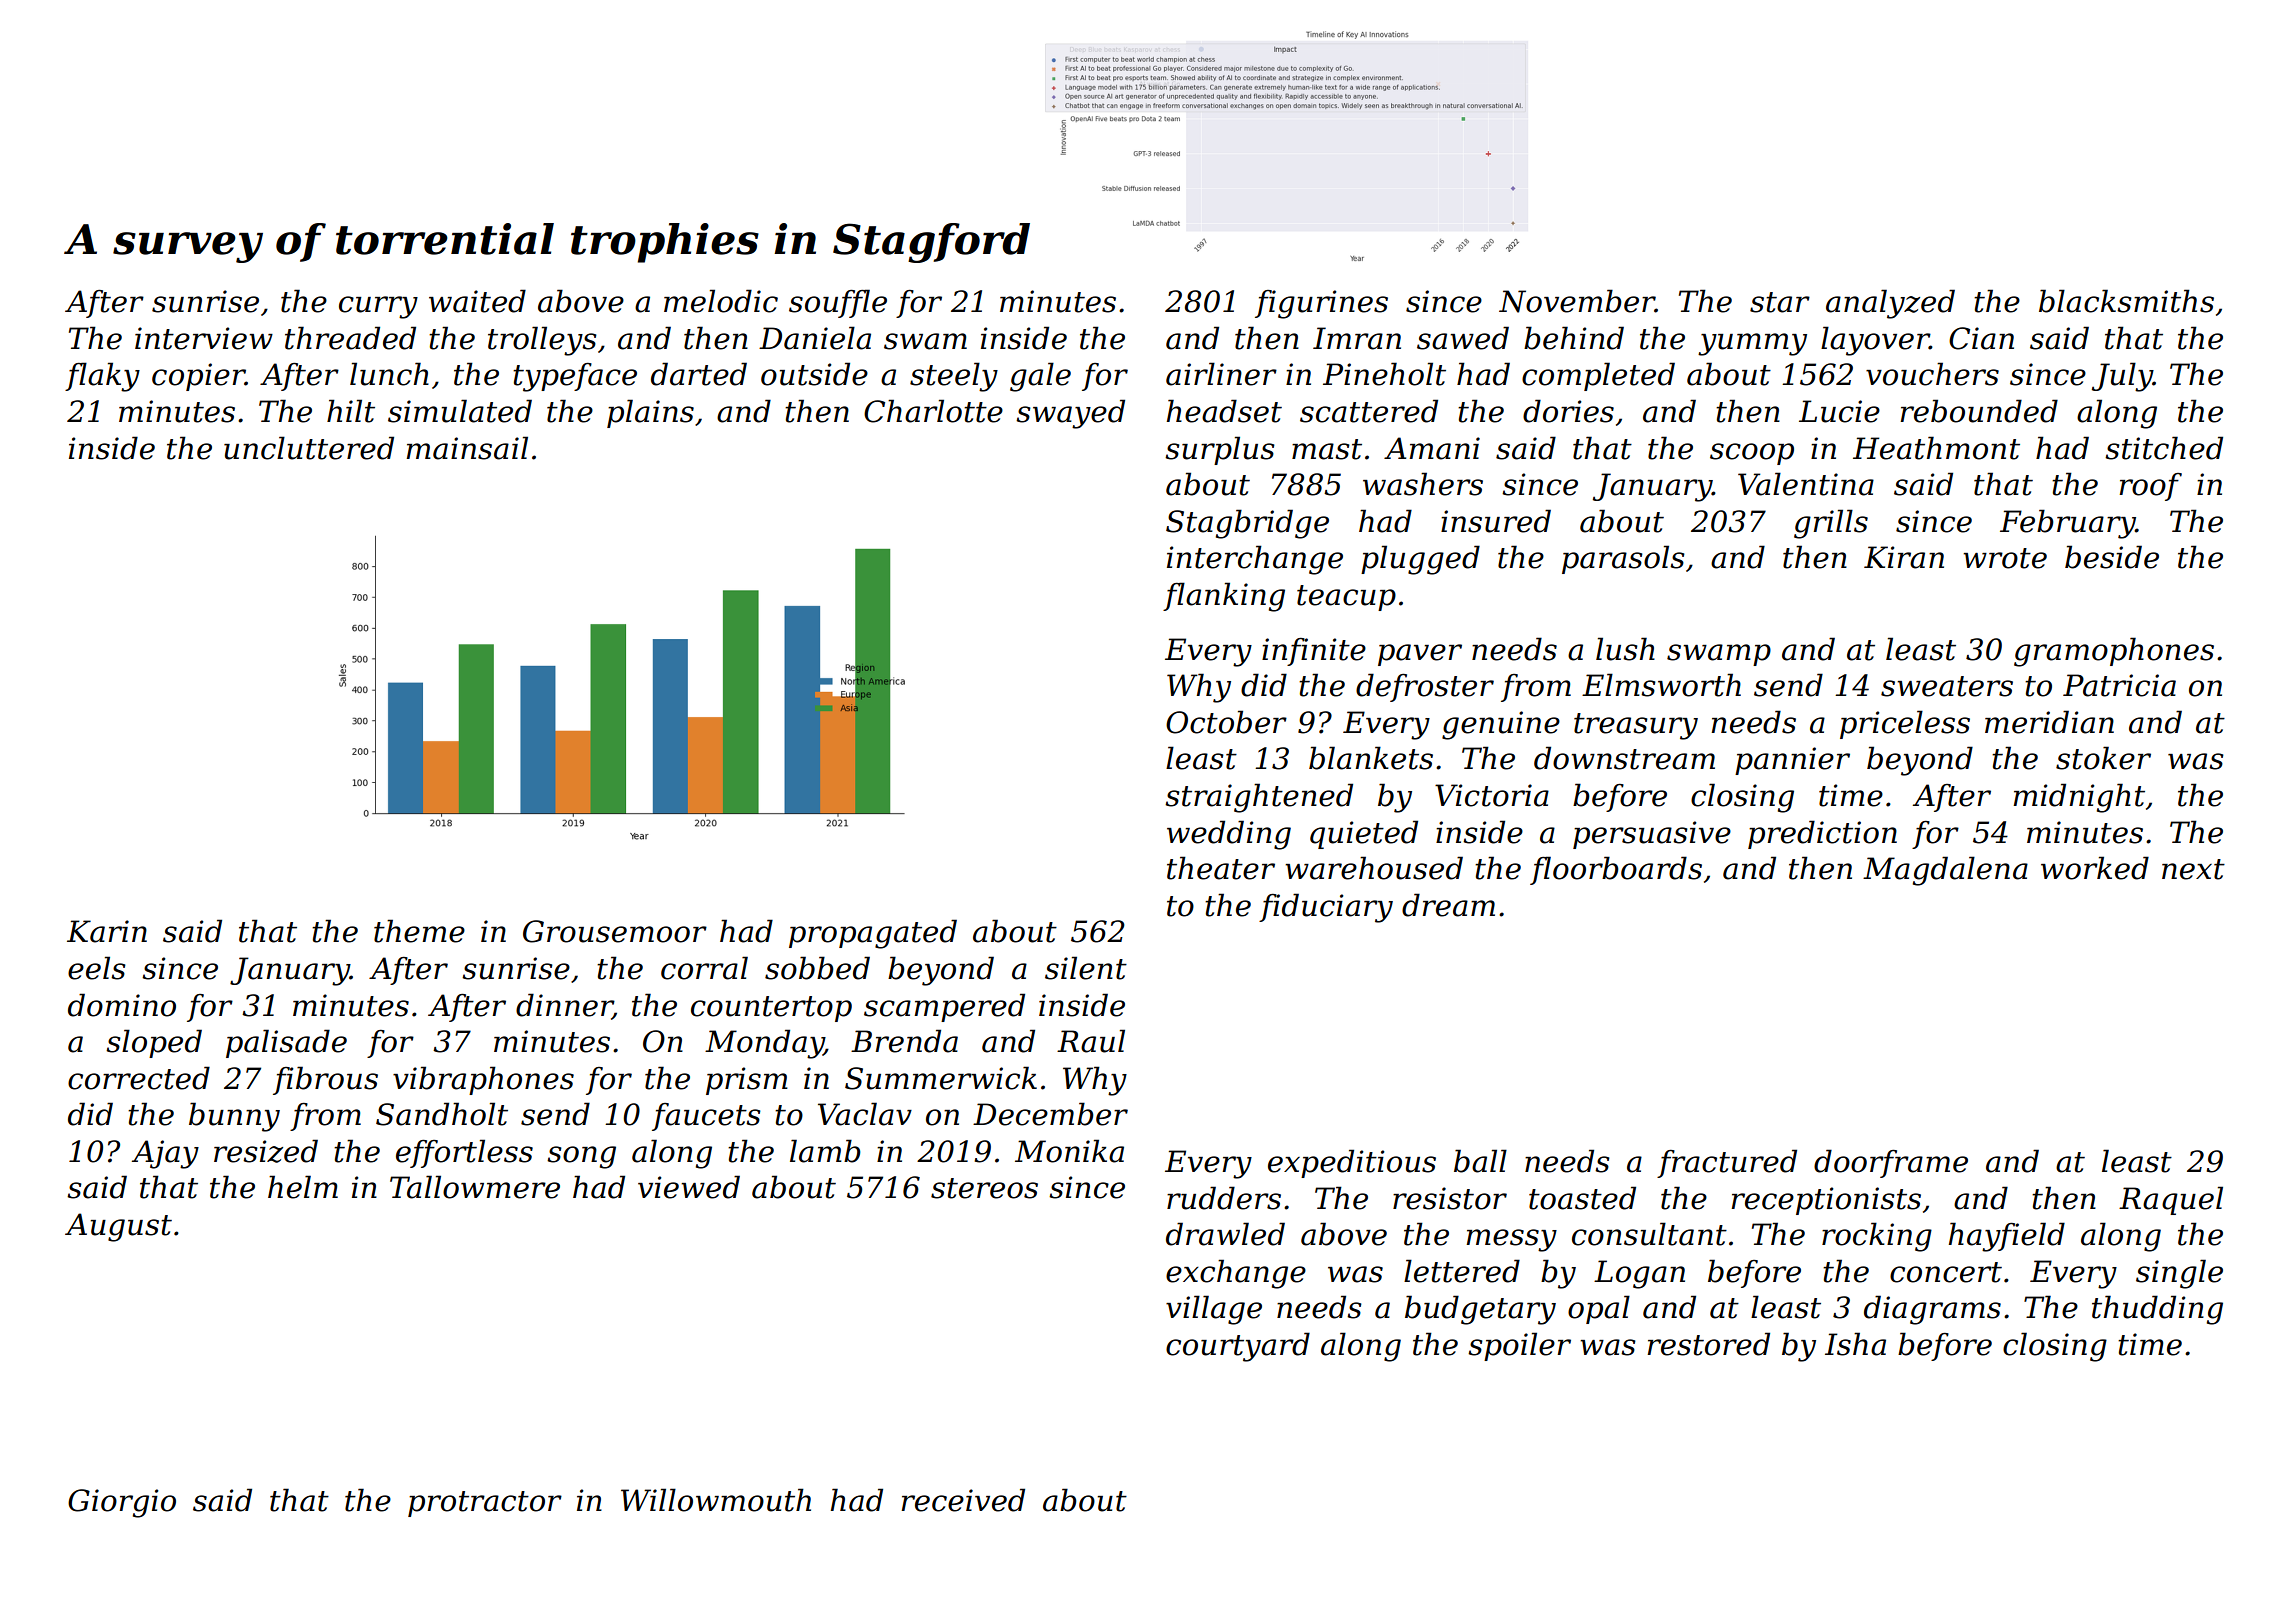 The height and width of the screenshot is (1620, 2292). I want to click on trolleys, so click(542, 341).
